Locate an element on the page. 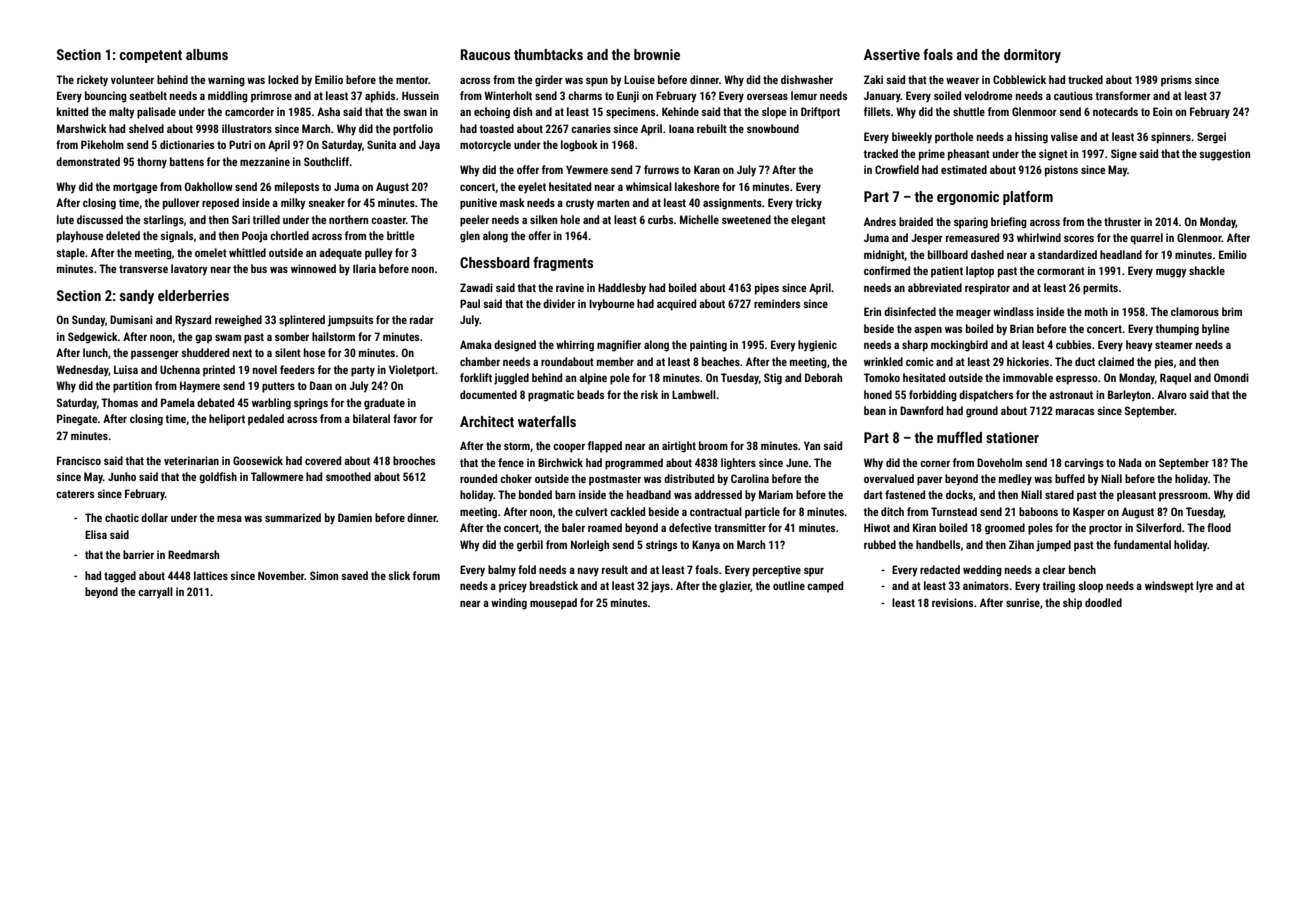 This page has width=1308, height=924. sandy is located at coordinates (137, 297).
